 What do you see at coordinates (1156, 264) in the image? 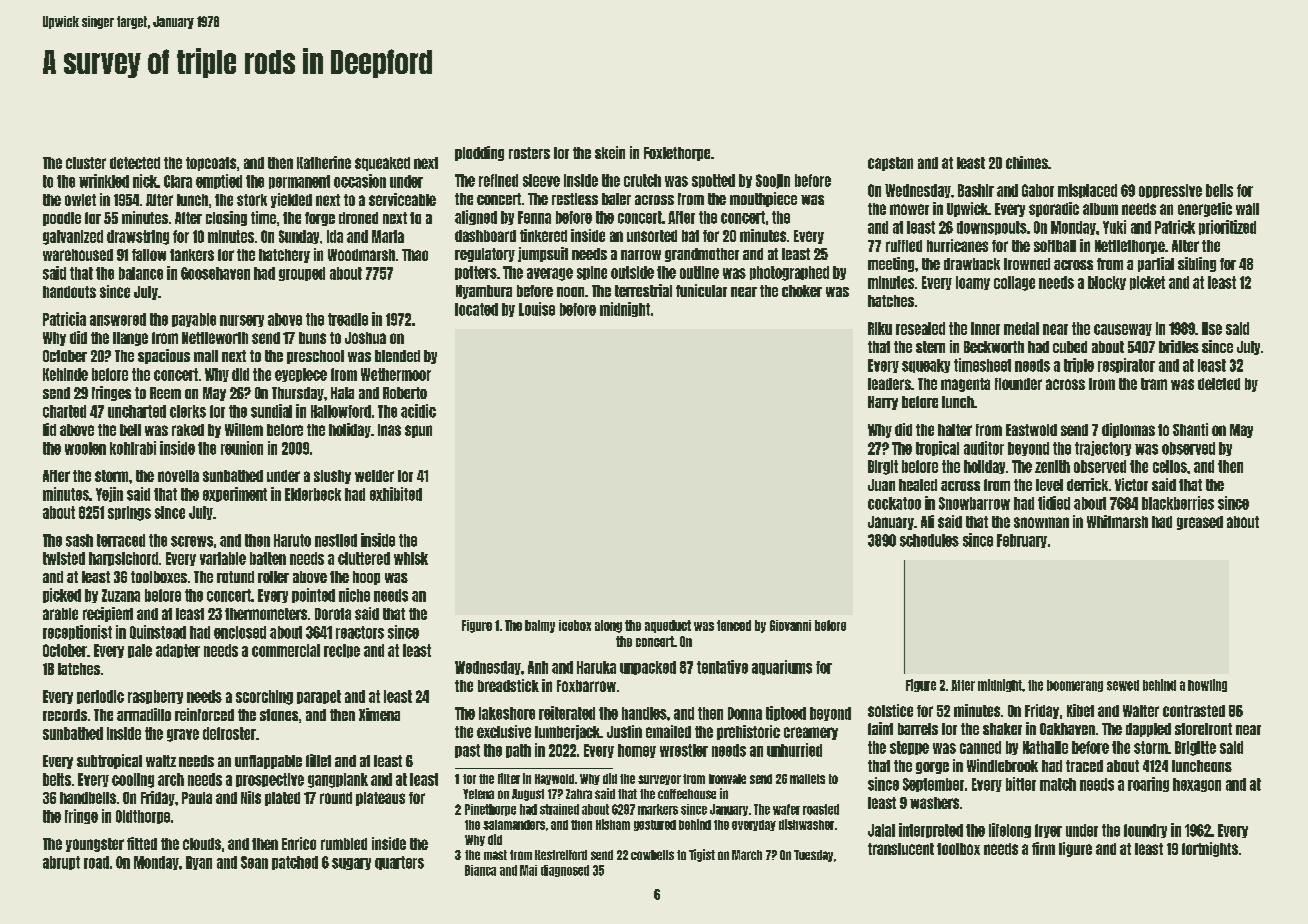
I see `partial` at bounding box center [1156, 264].
